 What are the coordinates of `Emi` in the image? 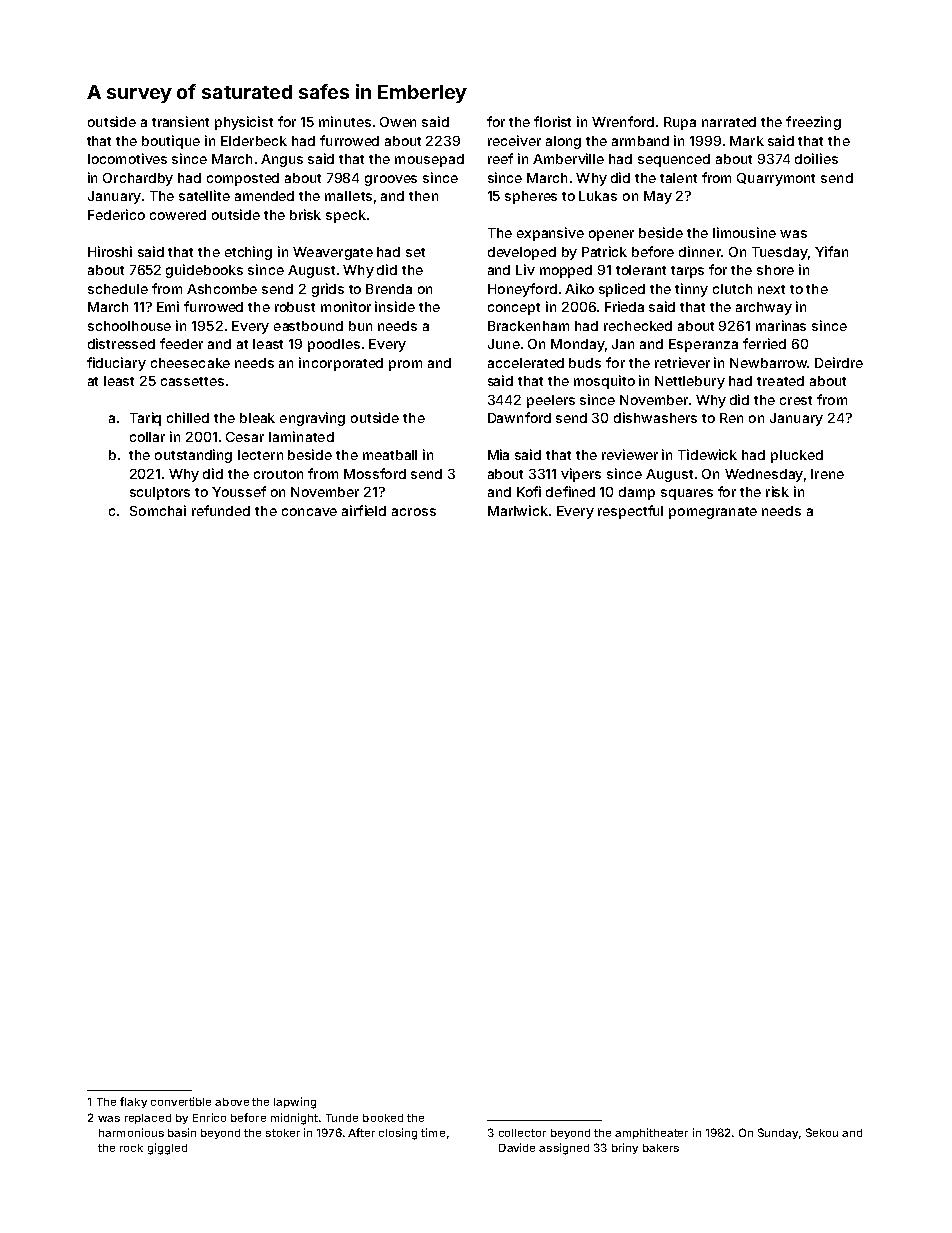 It's located at (168, 306).
